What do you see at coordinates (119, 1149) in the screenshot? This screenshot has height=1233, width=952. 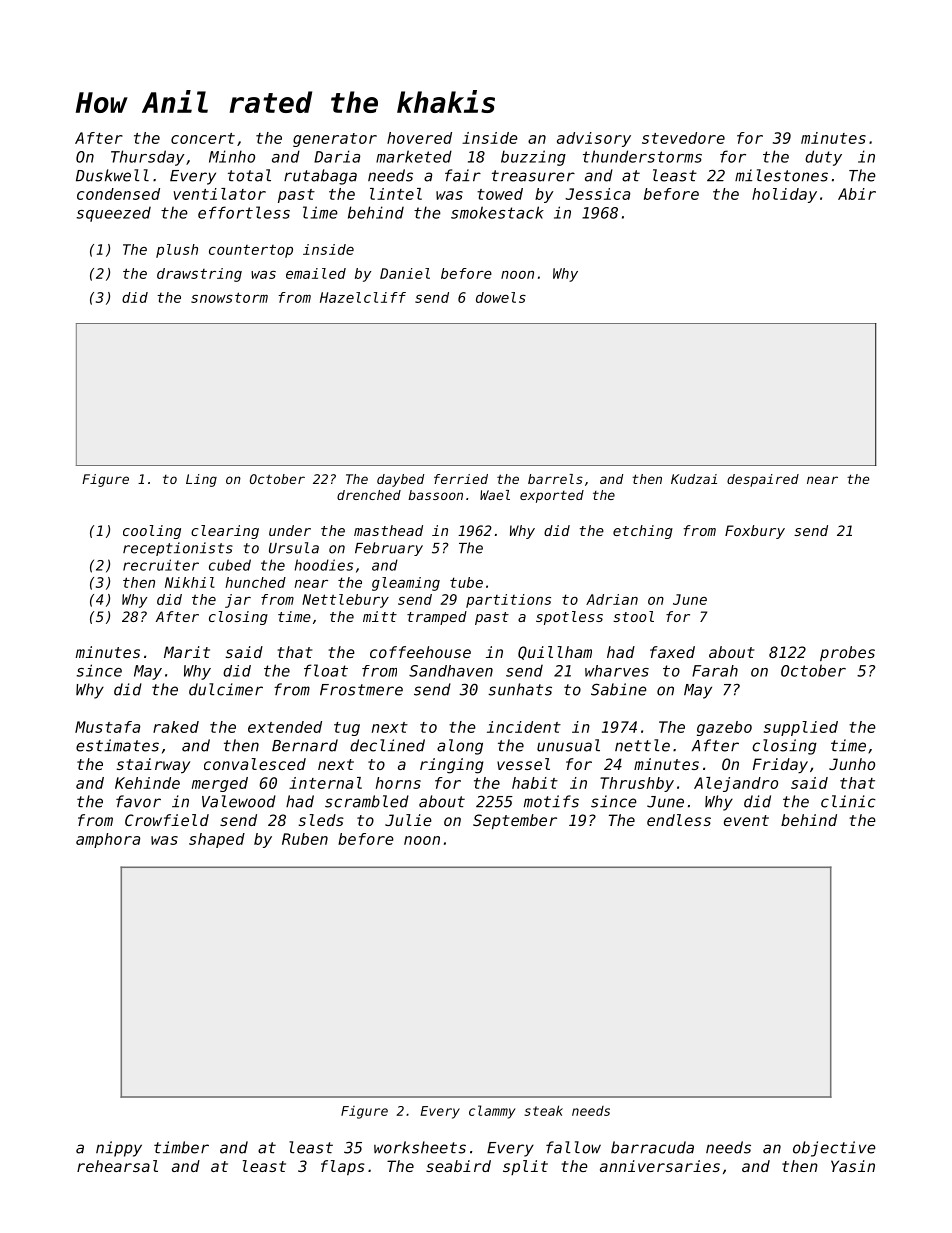 I see `nippy` at bounding box center [119, 1149].
